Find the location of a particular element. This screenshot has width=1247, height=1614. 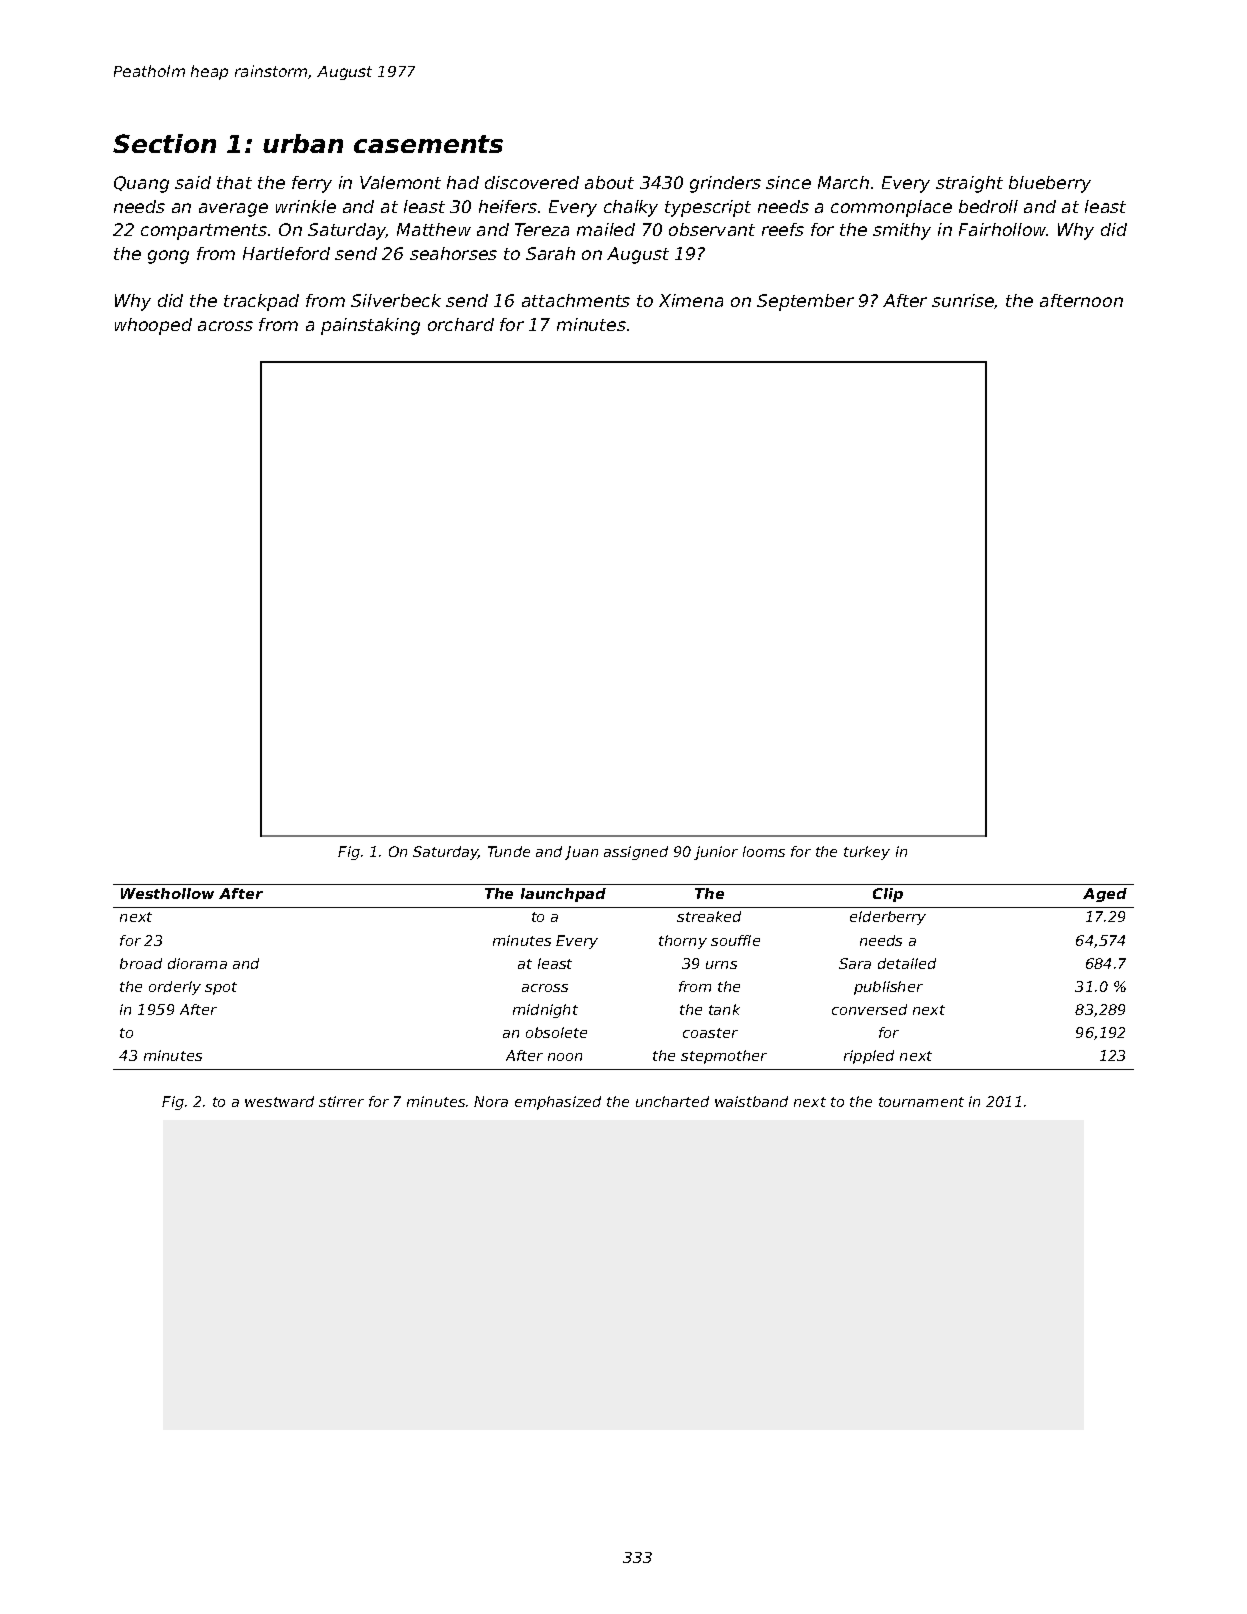

junior is located at coordinates (716, 853).
